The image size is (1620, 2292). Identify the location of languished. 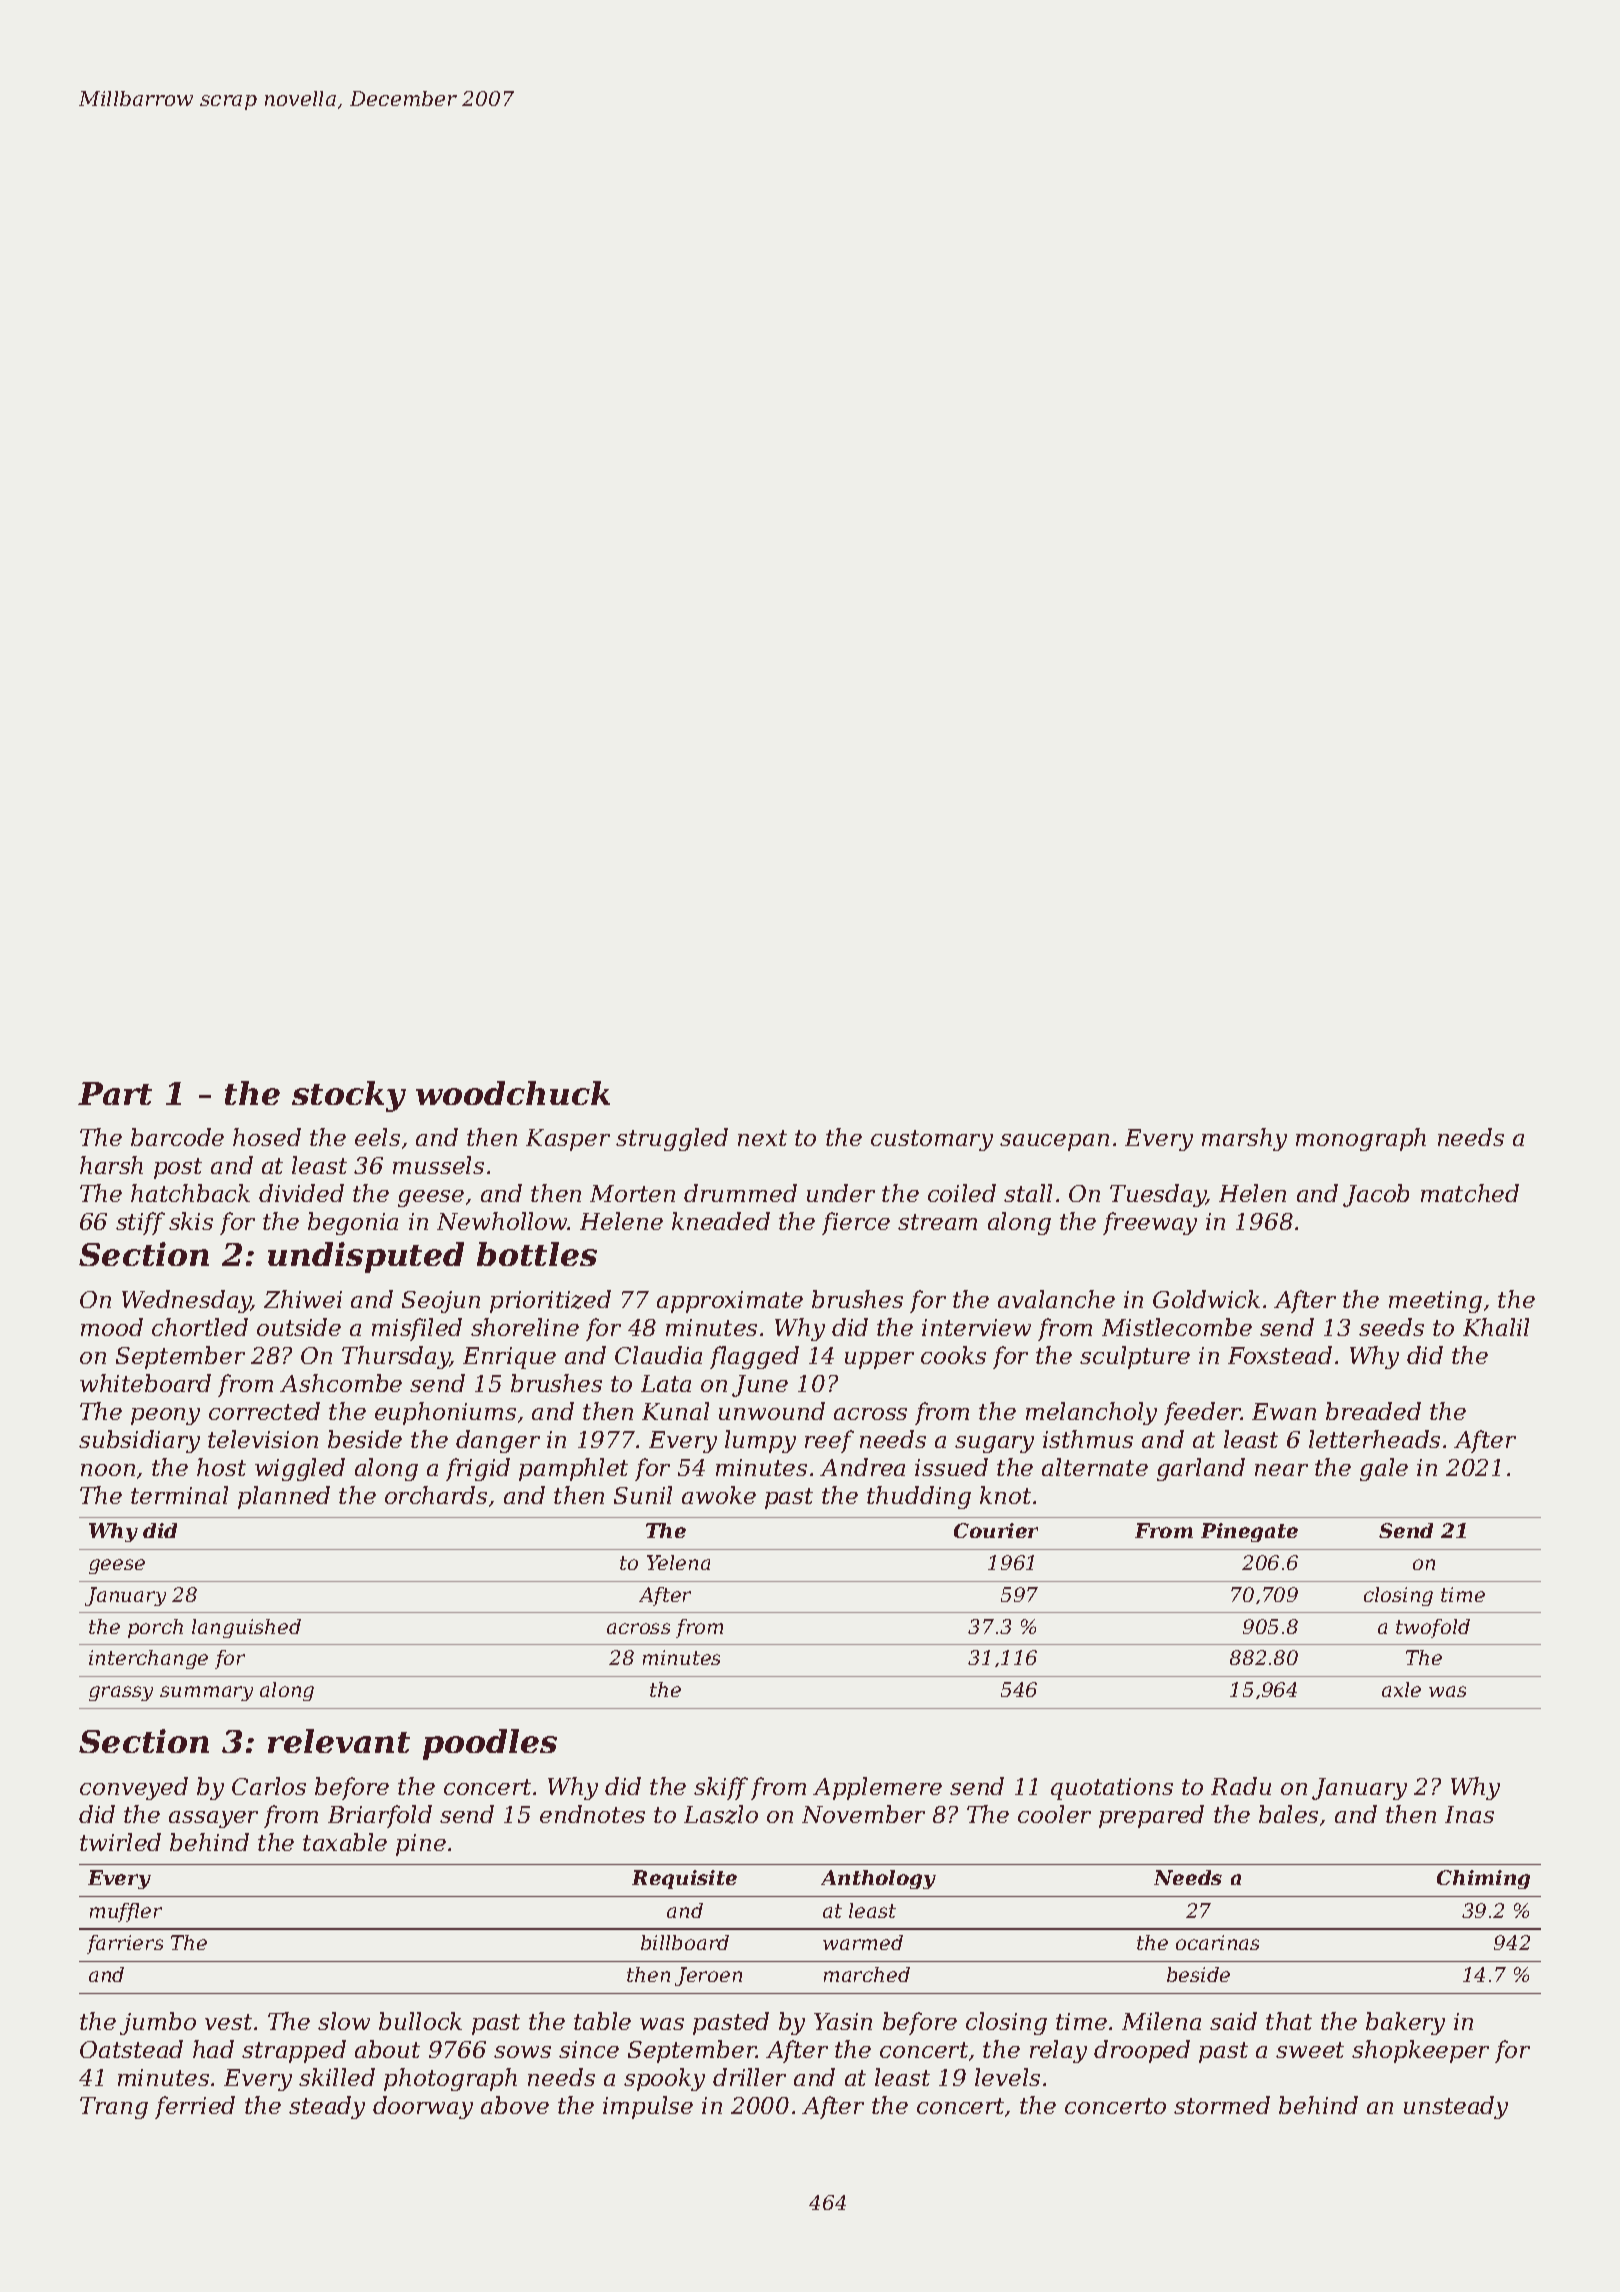
(246, 1628).
